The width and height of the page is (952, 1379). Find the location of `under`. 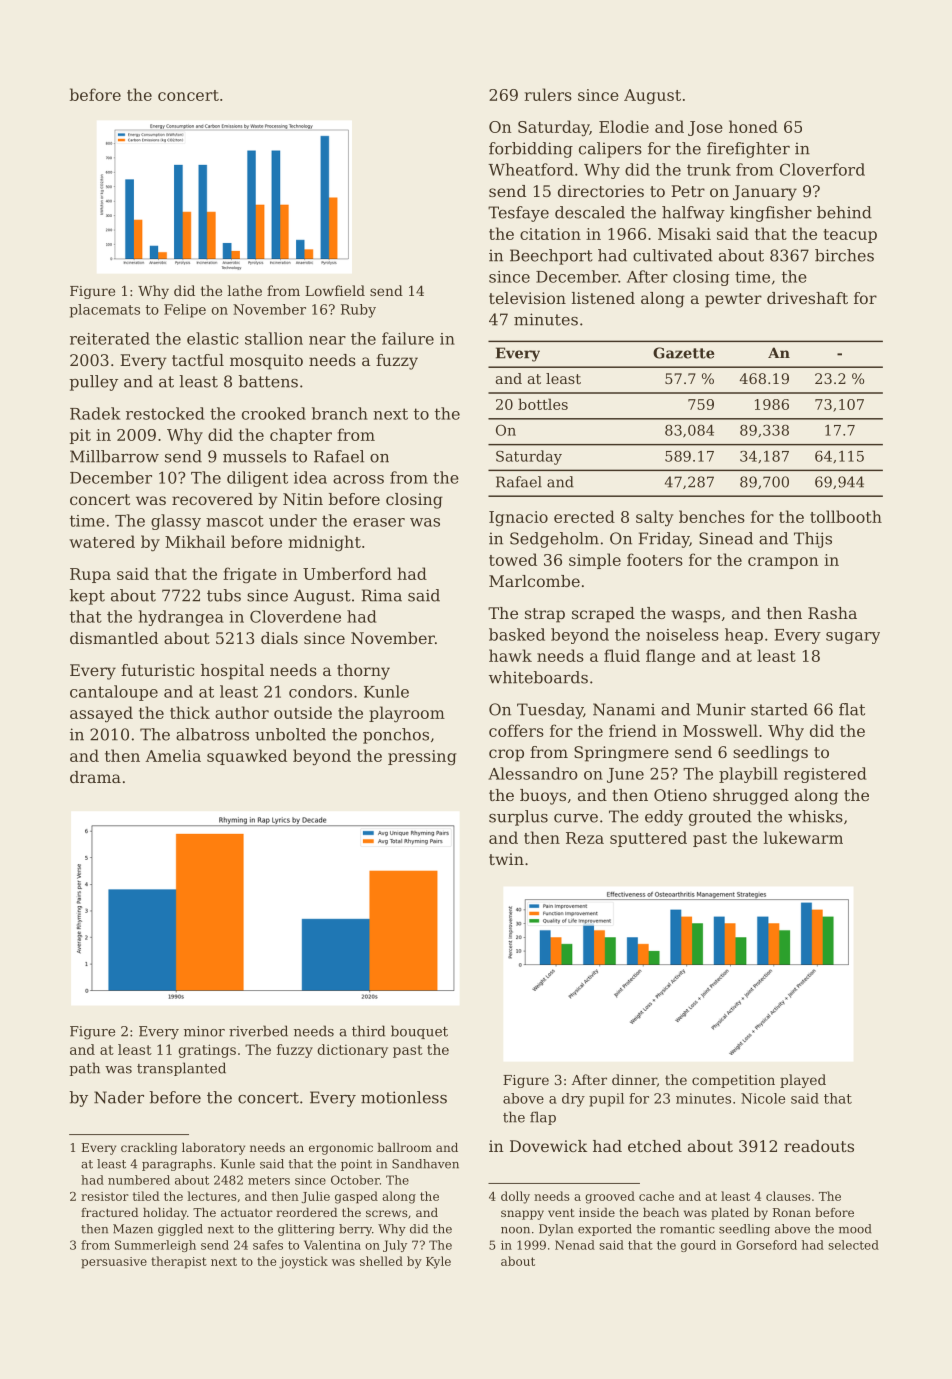

under is located at coordinates (293, 520).
